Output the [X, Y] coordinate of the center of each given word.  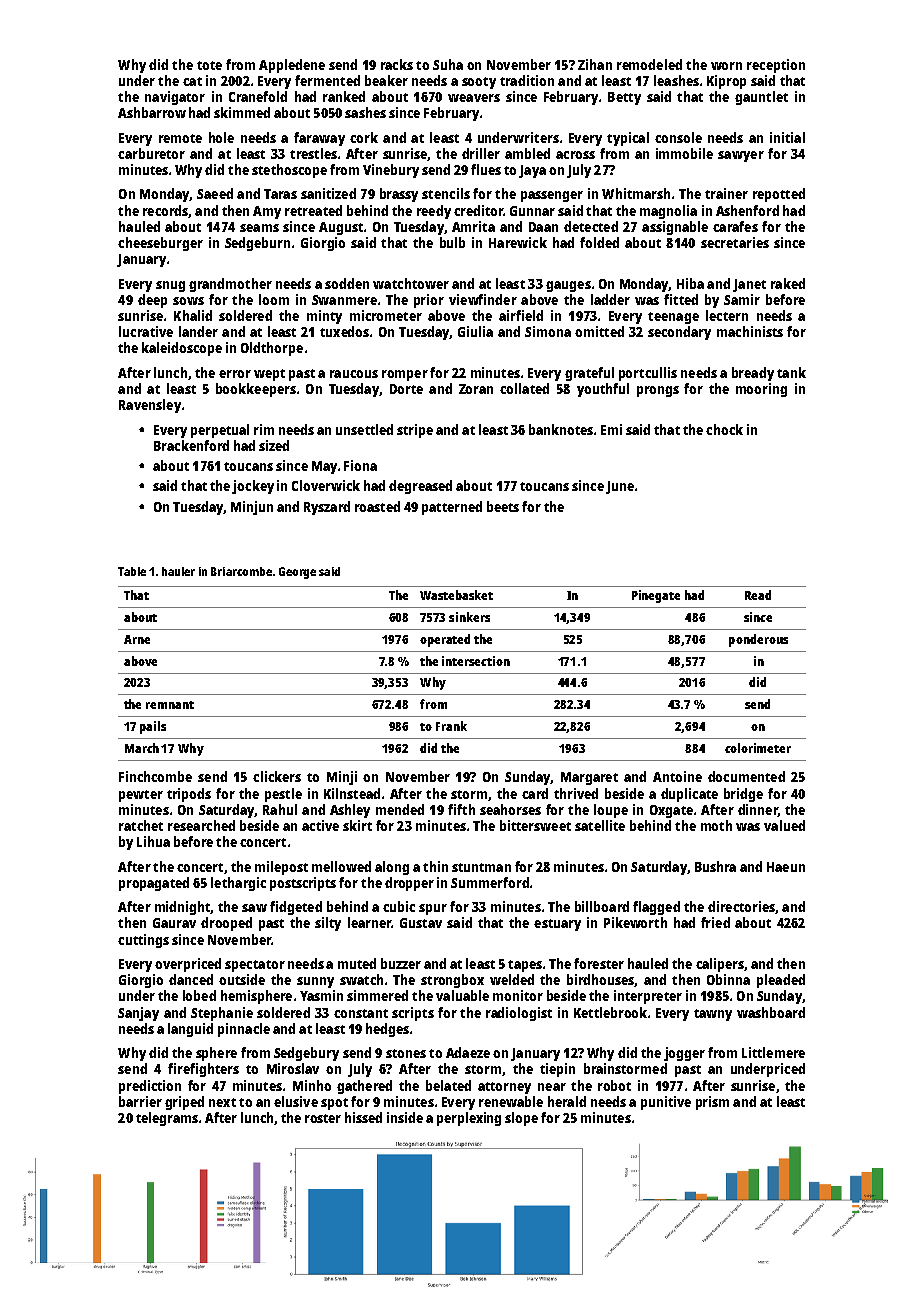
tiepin [557, 1070]
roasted [377, 506]
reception [776, 66]
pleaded [781, 981]
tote [209, 65]
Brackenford [191, 445]
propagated [154, 884]
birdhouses [600, 979]
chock [724, 429]
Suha [448, 64]
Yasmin [321, 995]
